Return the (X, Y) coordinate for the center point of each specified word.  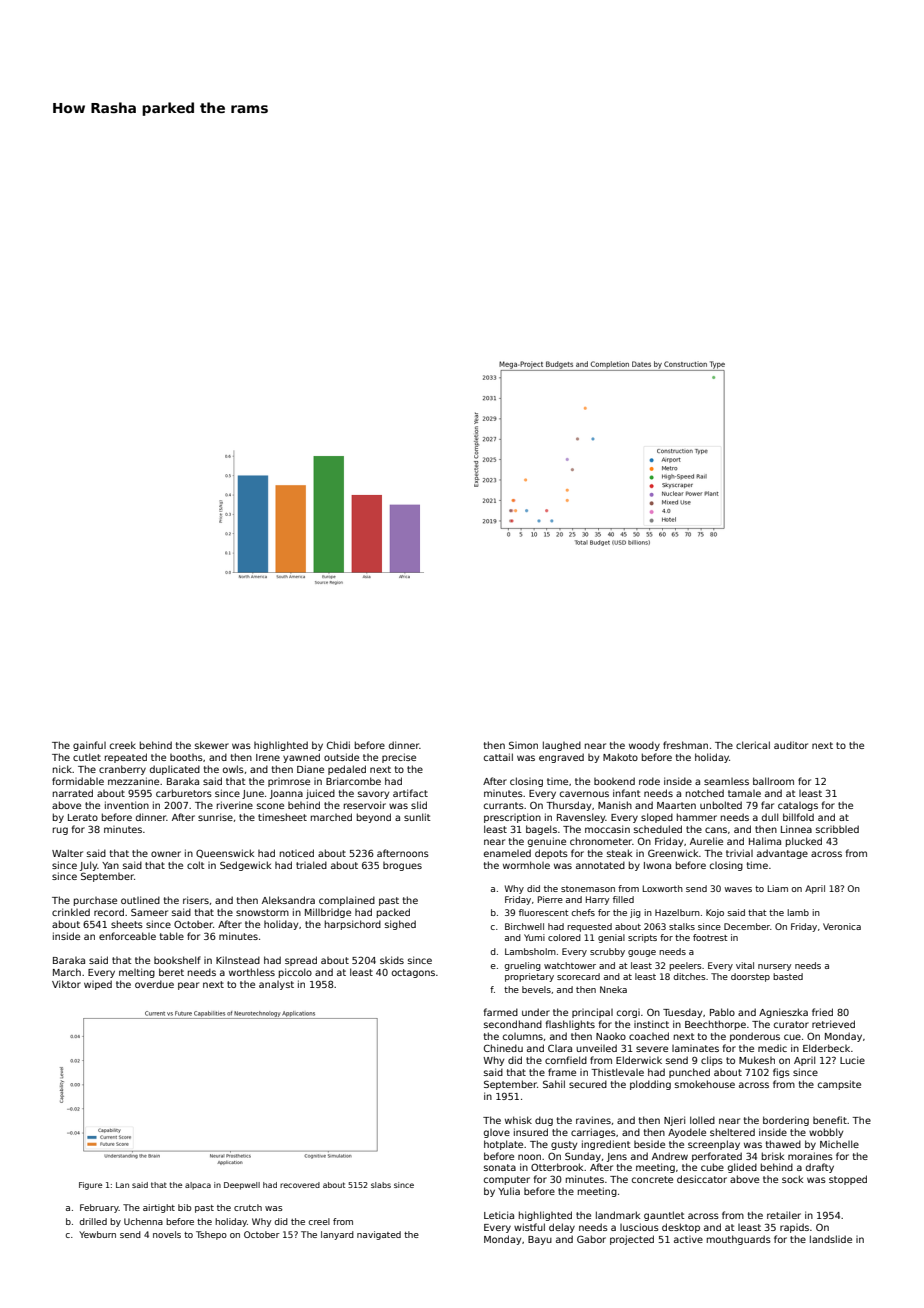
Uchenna (143, 1221)
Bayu (540, 1240)
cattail (498, 757)
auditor (791, 745)
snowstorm (262, 912)
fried (822, 1012)
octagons (413, 973)
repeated (126, 758)
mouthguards (739, 1240)
